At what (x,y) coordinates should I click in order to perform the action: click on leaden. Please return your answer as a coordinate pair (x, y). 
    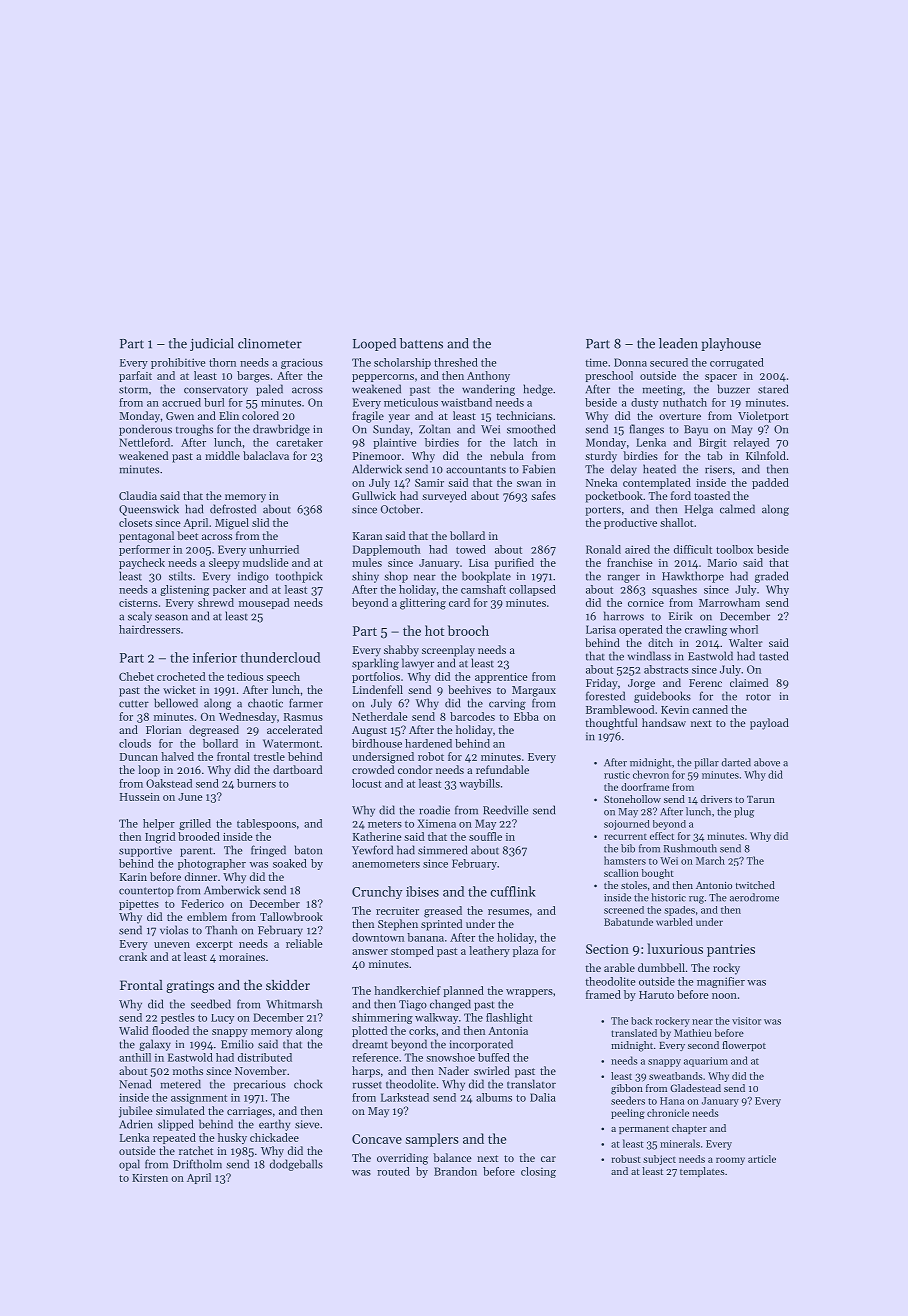
    Looking at the image, I should click on (678, 343).
